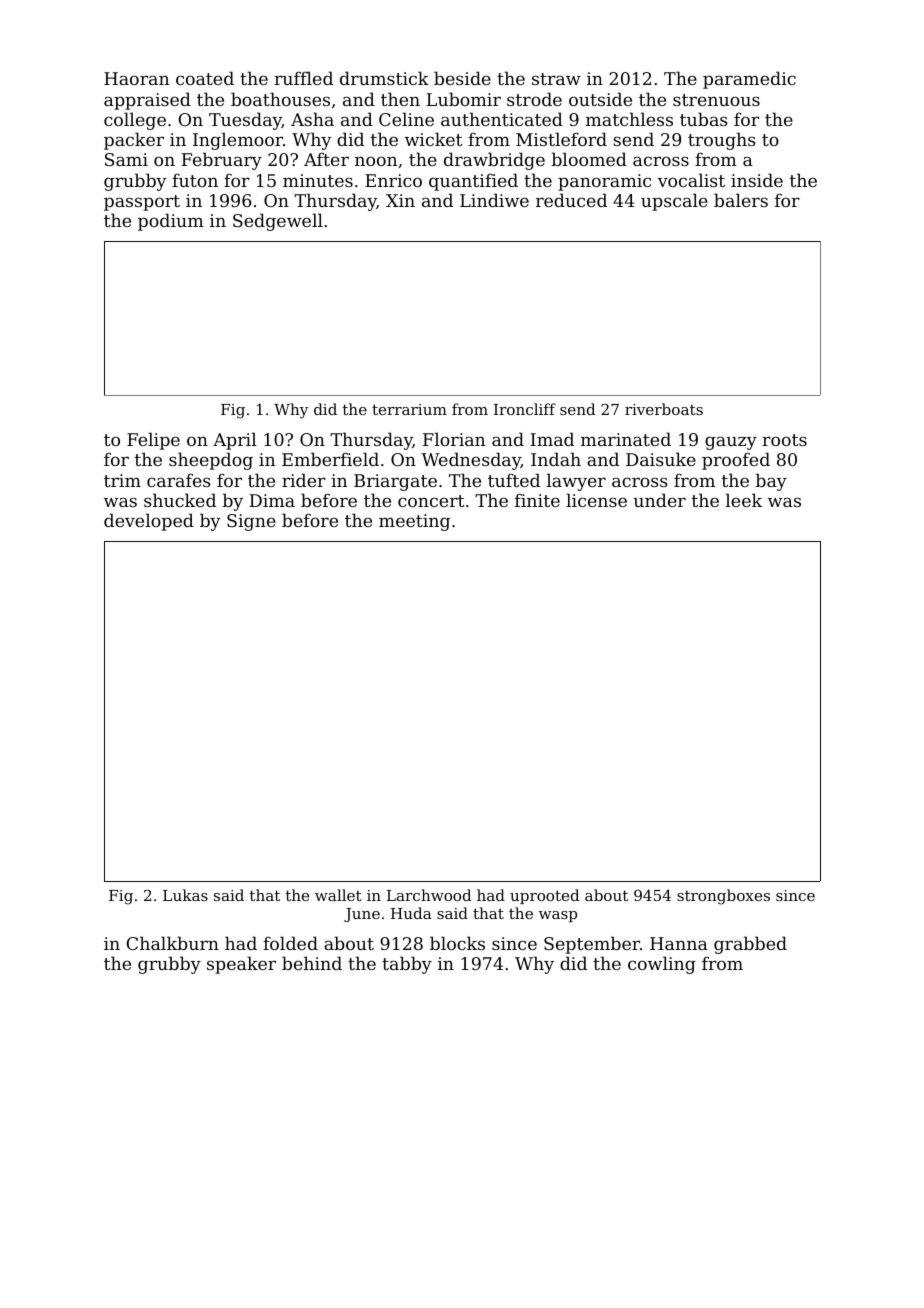 This page has width=924, height=1308. Describe the element at coordinates (173, 943) in the page. I see `Chalkburn` at that location.
